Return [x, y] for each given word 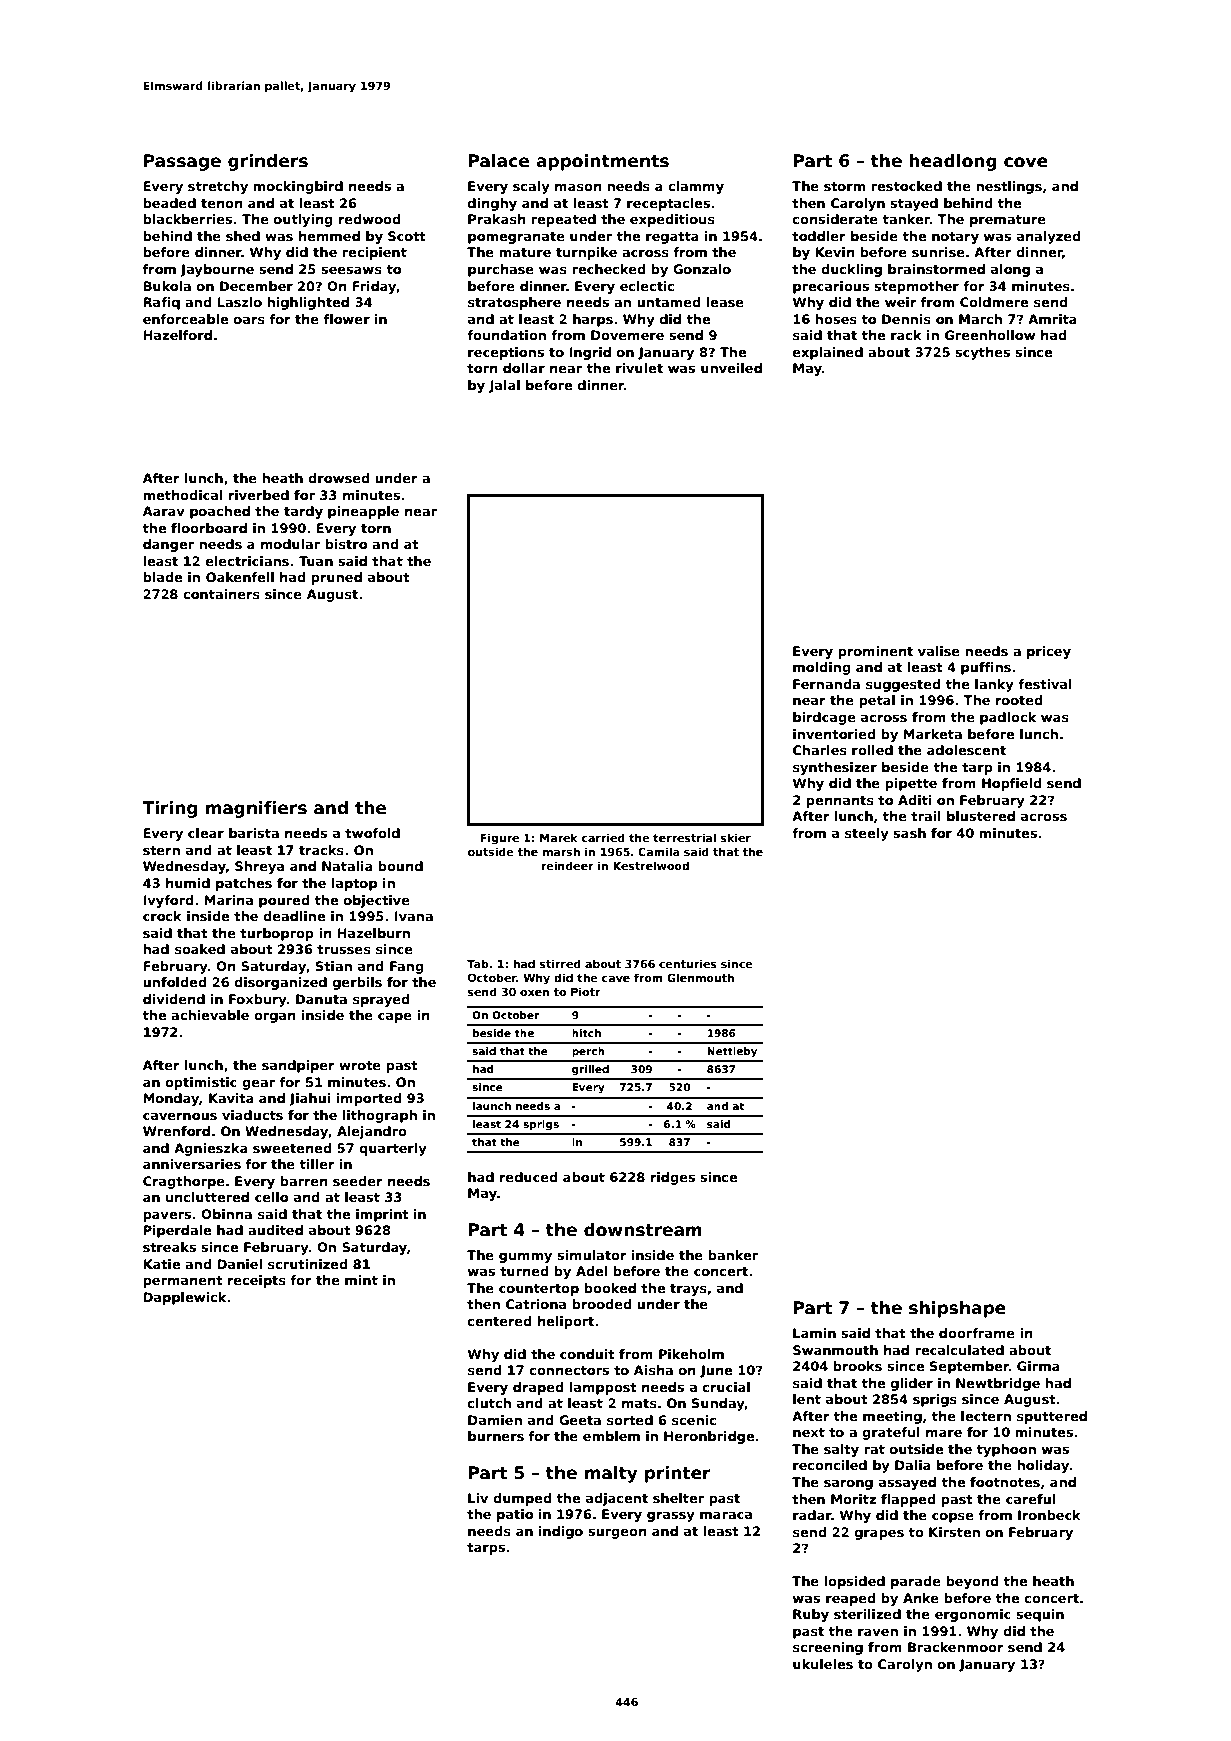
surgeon [617, 1533]
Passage [182, 162]
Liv [478, 1498]
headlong [953, 162]
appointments [602, 162]
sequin [1040, 1615]
